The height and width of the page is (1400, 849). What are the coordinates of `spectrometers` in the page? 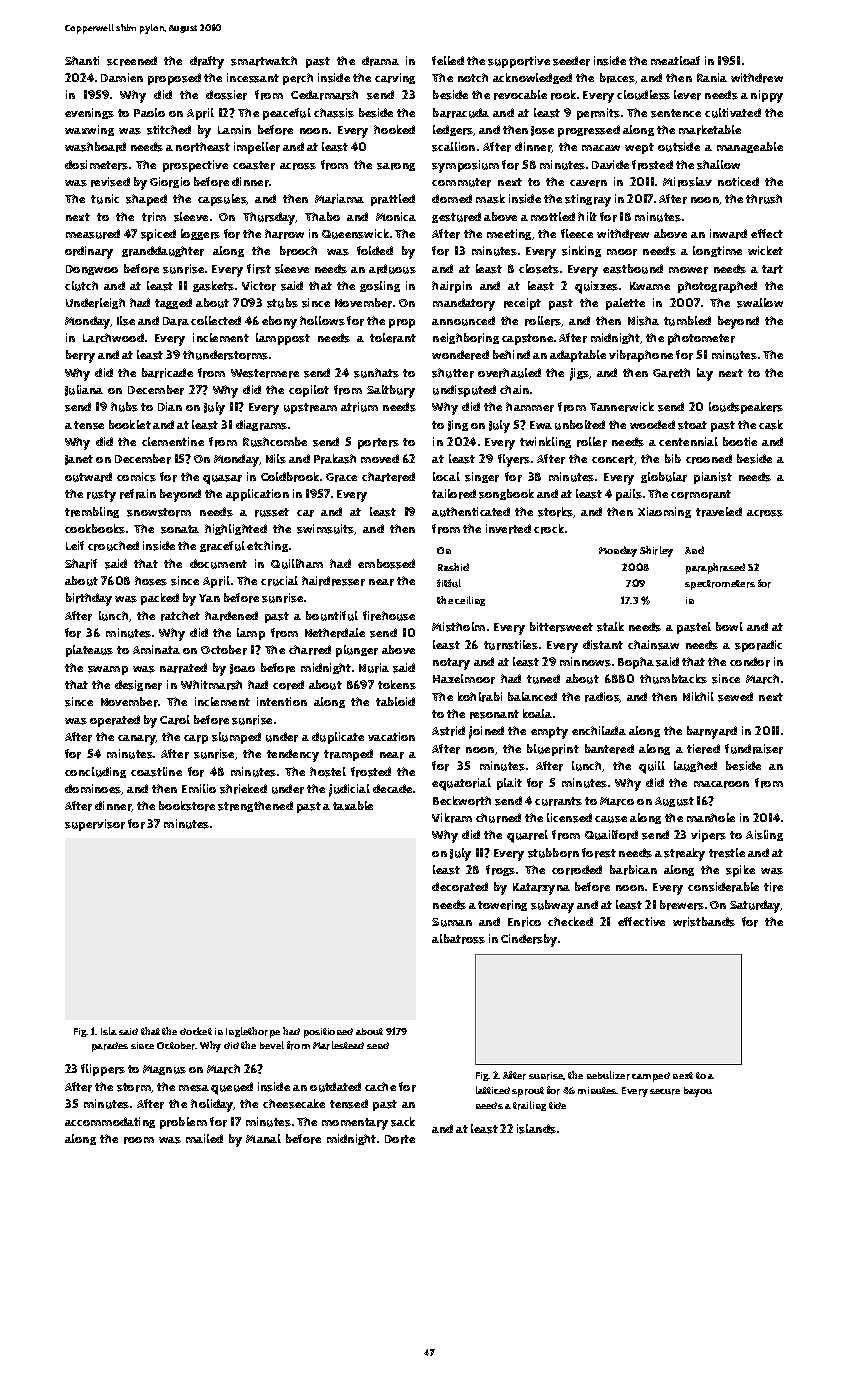 It's located at (720, 585).
